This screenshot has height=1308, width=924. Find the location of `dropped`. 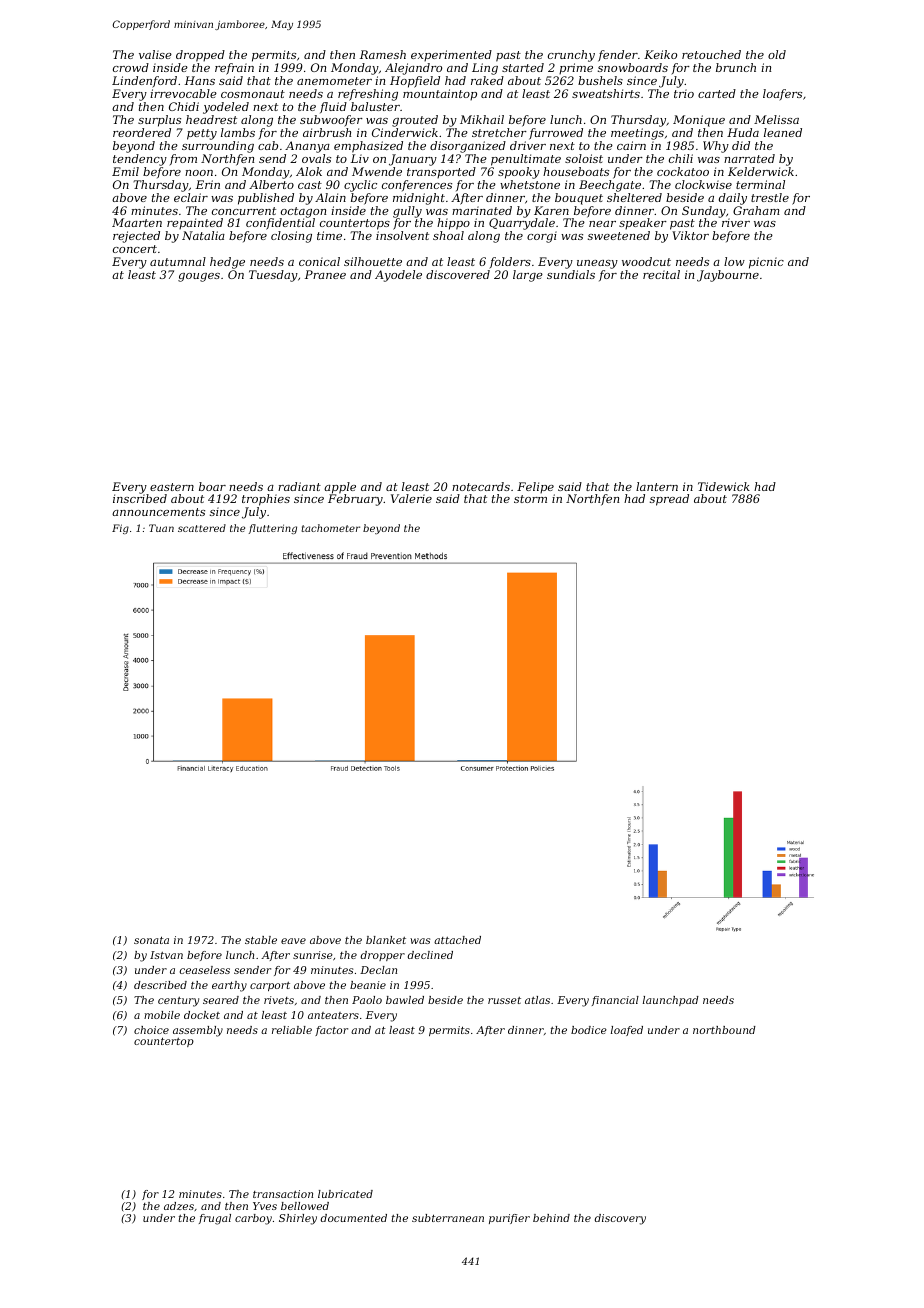

dropped is located at coordinates (200, 56).
